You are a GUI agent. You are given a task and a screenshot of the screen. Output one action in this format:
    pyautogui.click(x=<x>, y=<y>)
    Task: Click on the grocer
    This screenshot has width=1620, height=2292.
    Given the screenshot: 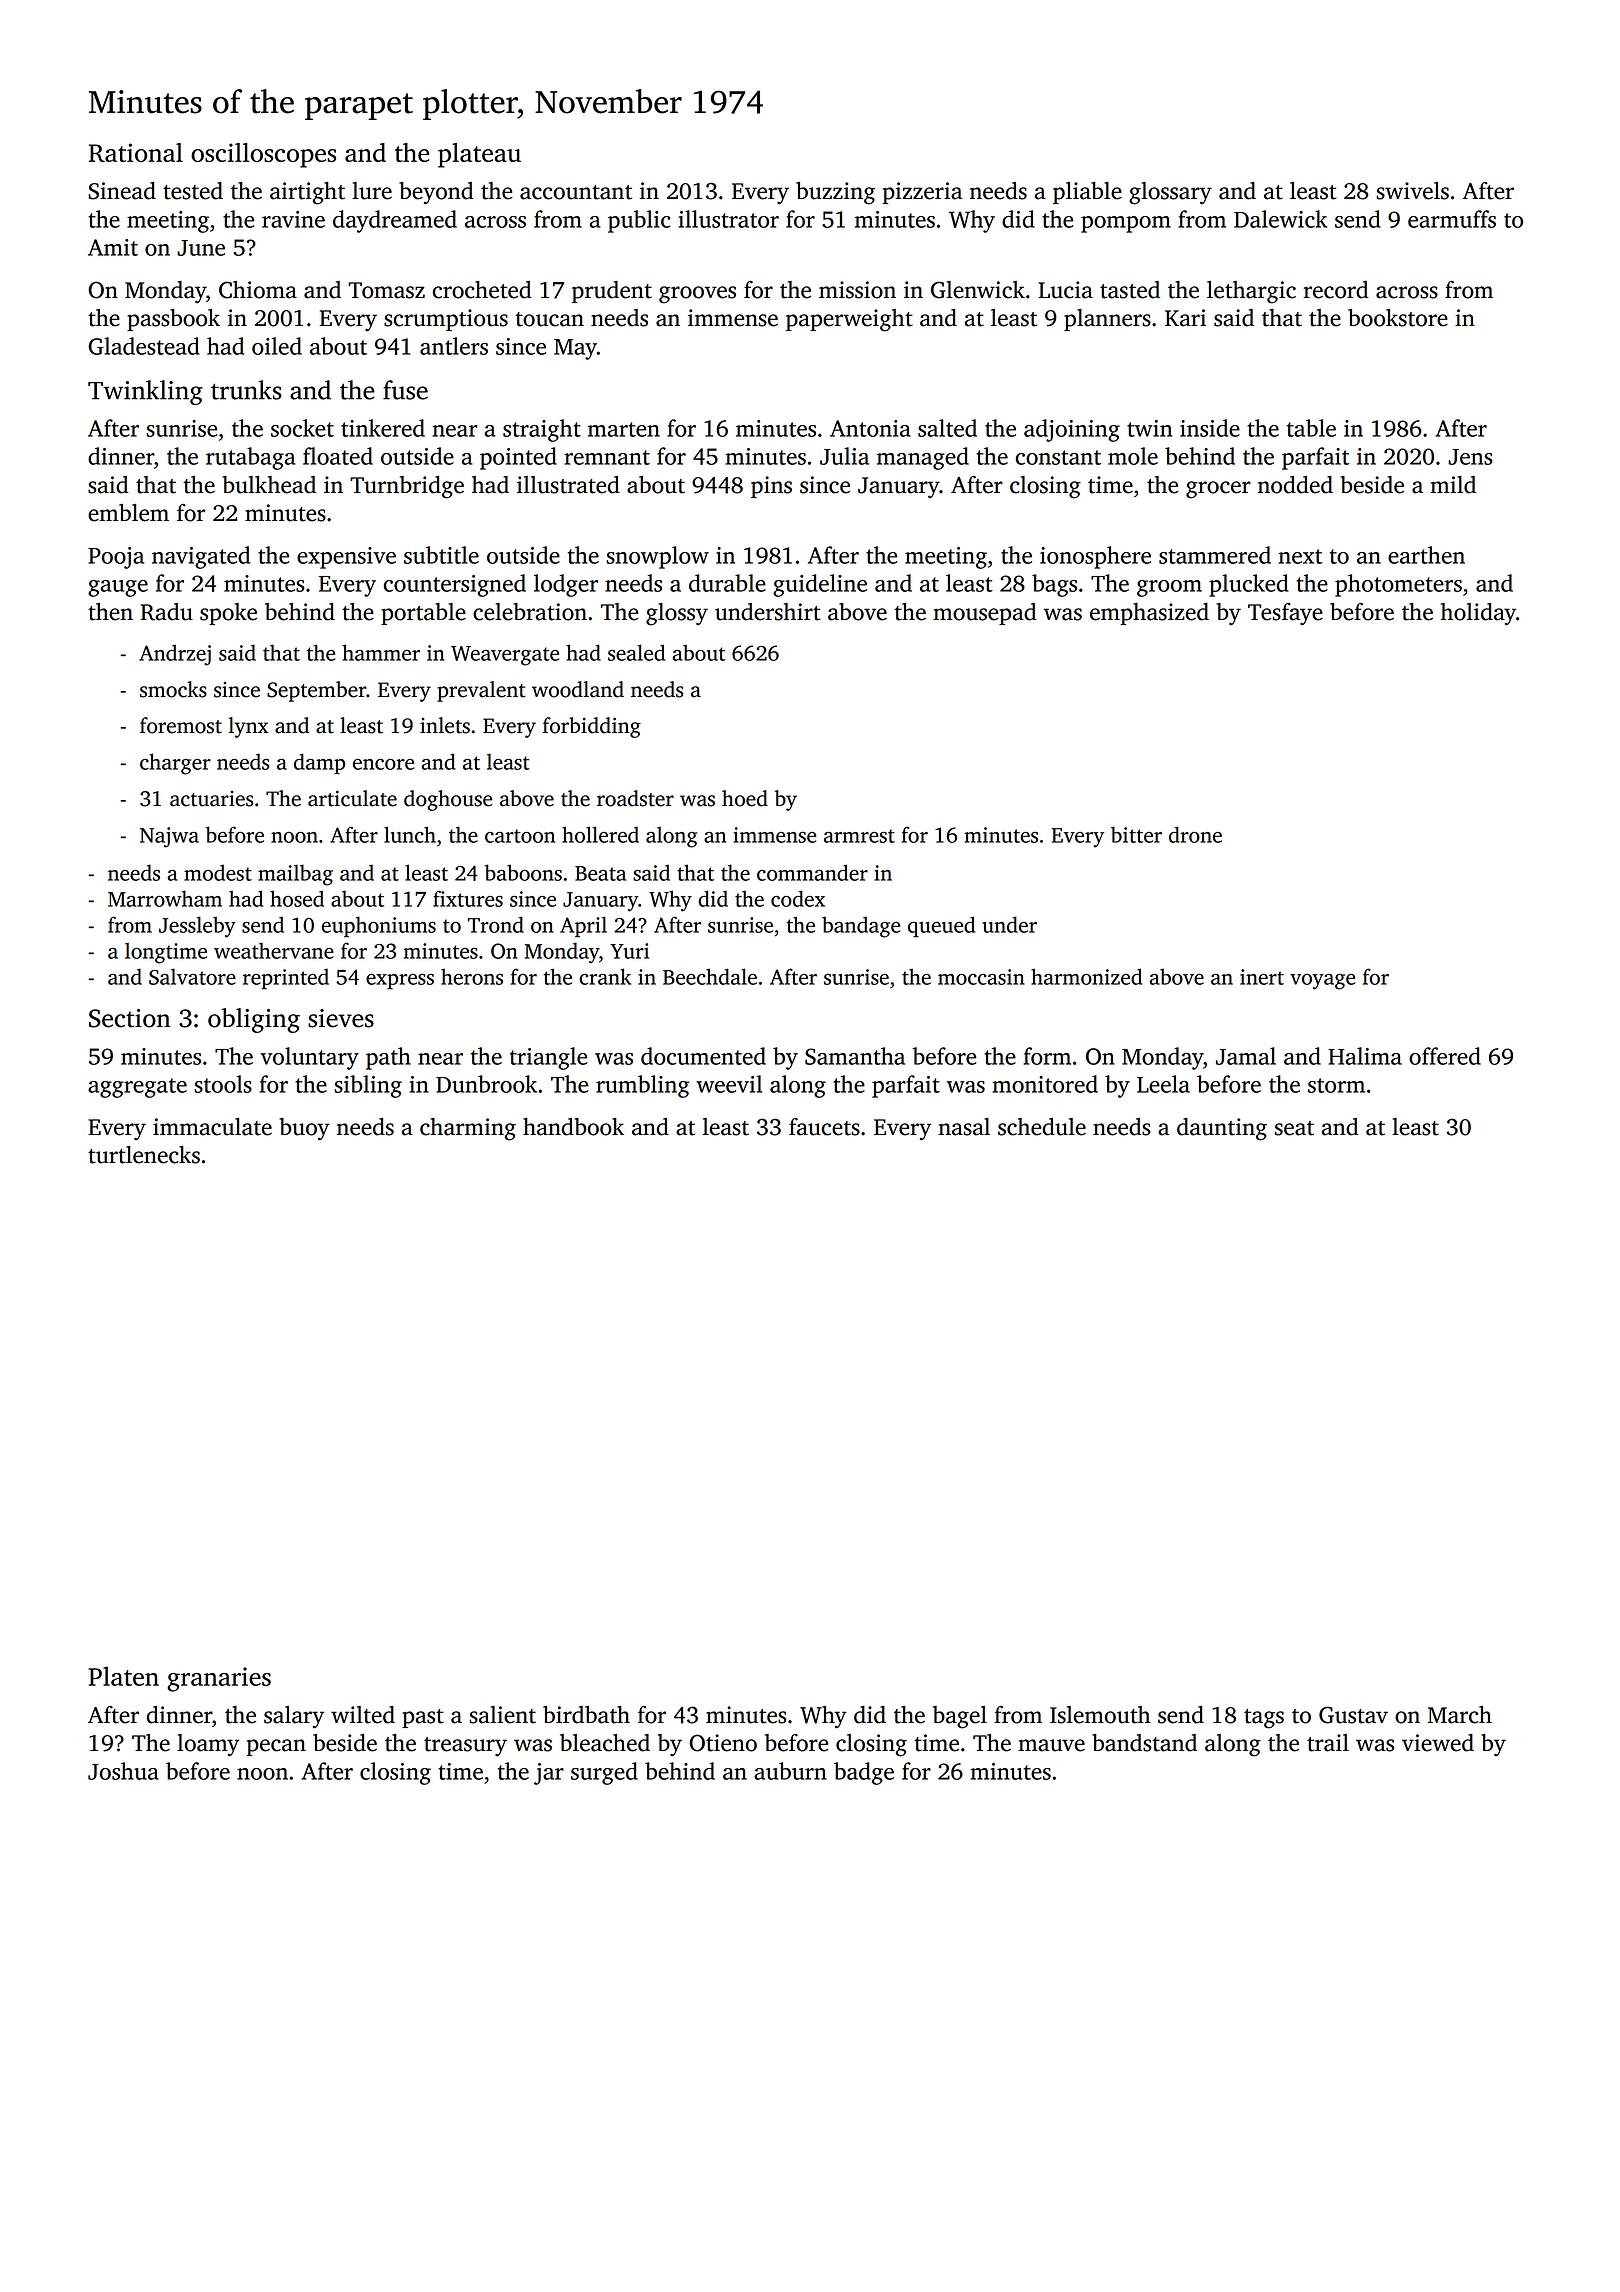 What is the action you would take?
    pyautogui.click(x=1218, y=490)
